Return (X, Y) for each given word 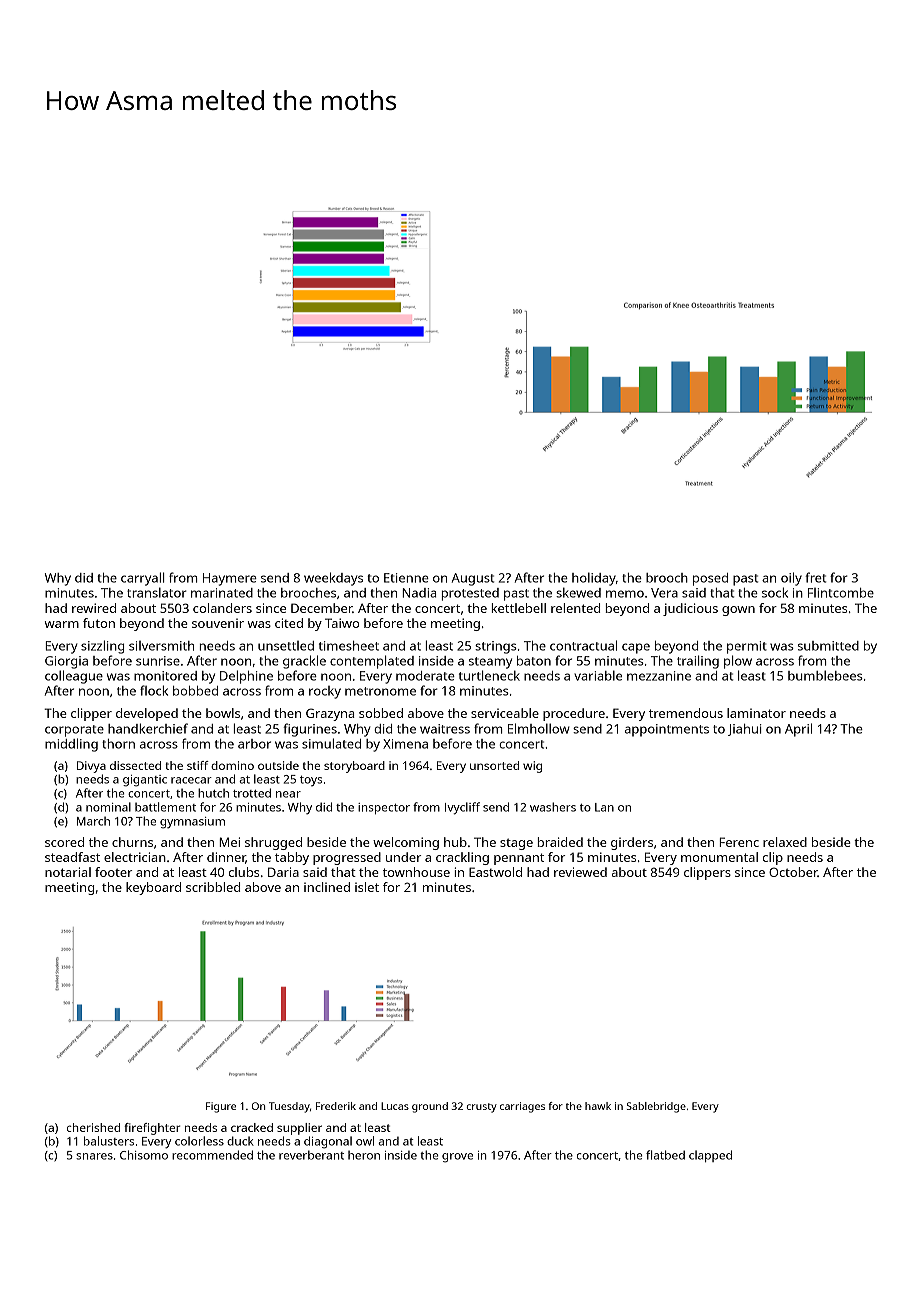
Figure (221, 1107)
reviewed (580, 872)
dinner (226, 858)
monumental (719, 857)
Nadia (419, 593)
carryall (143, 579)
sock (775, 592)
